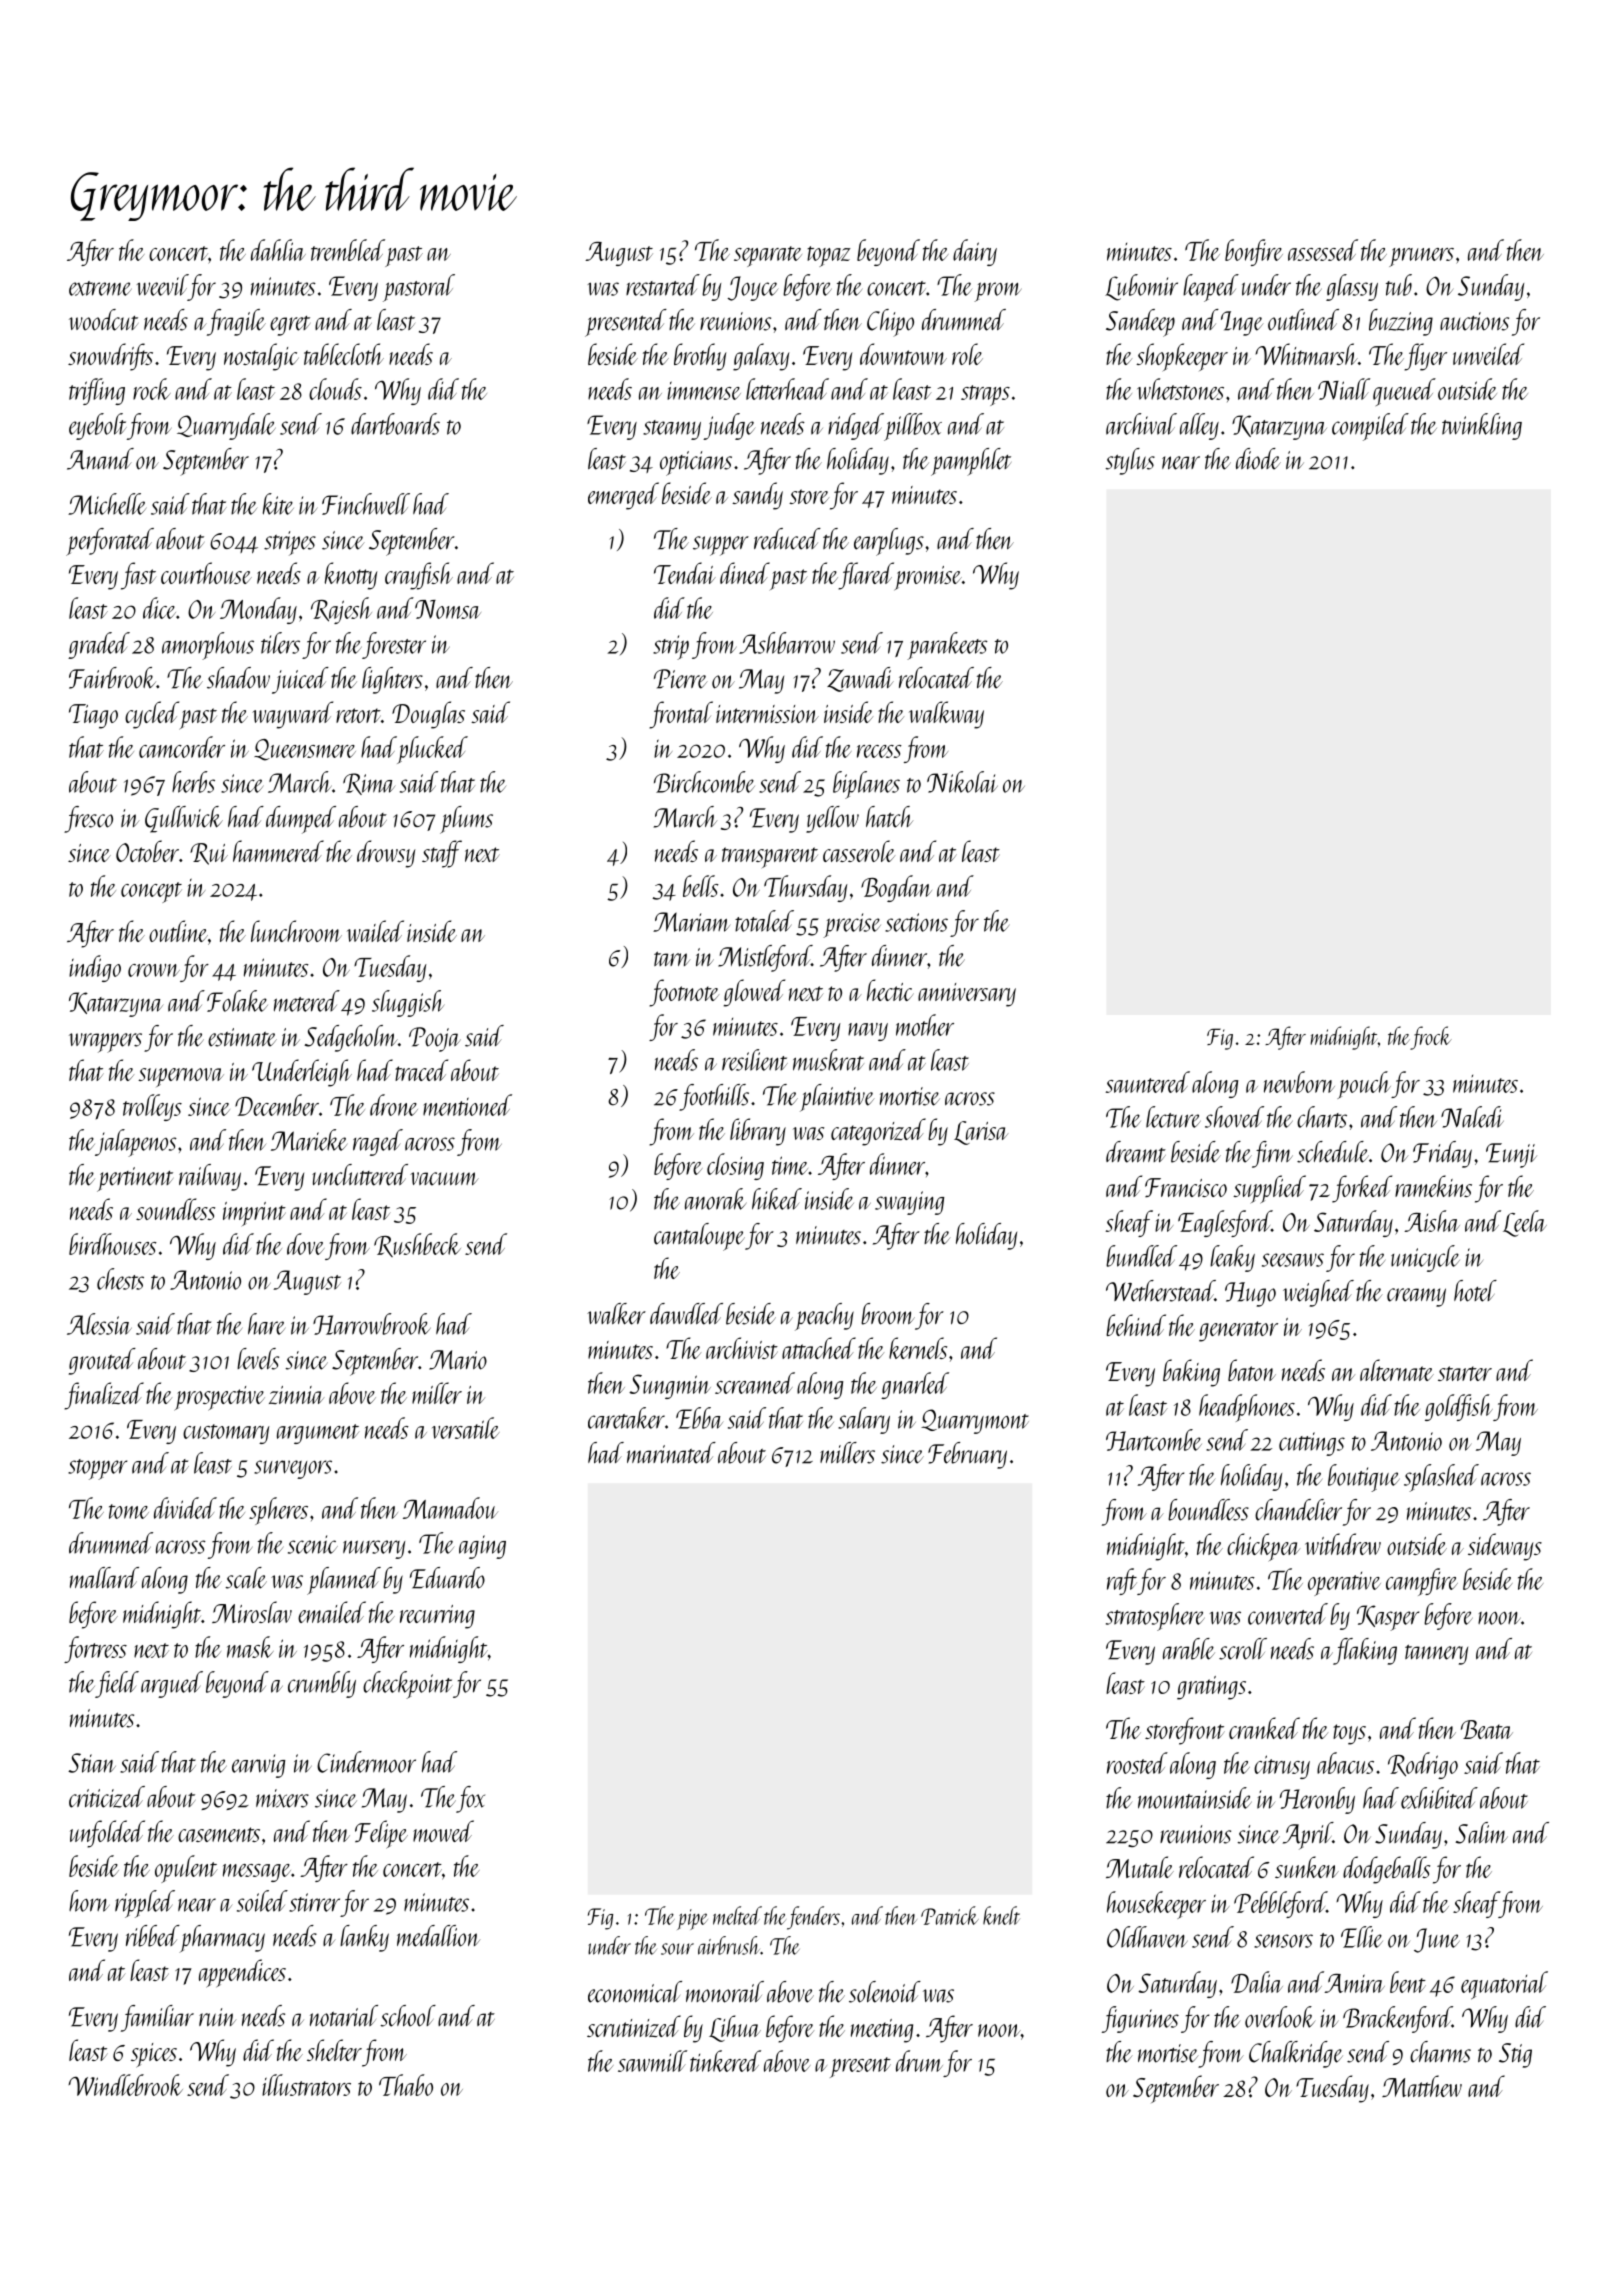  What do you see at coordinates (450, 1508) in the screenshot?
I see `Mamadou` at bounding box center [450, 1508].
